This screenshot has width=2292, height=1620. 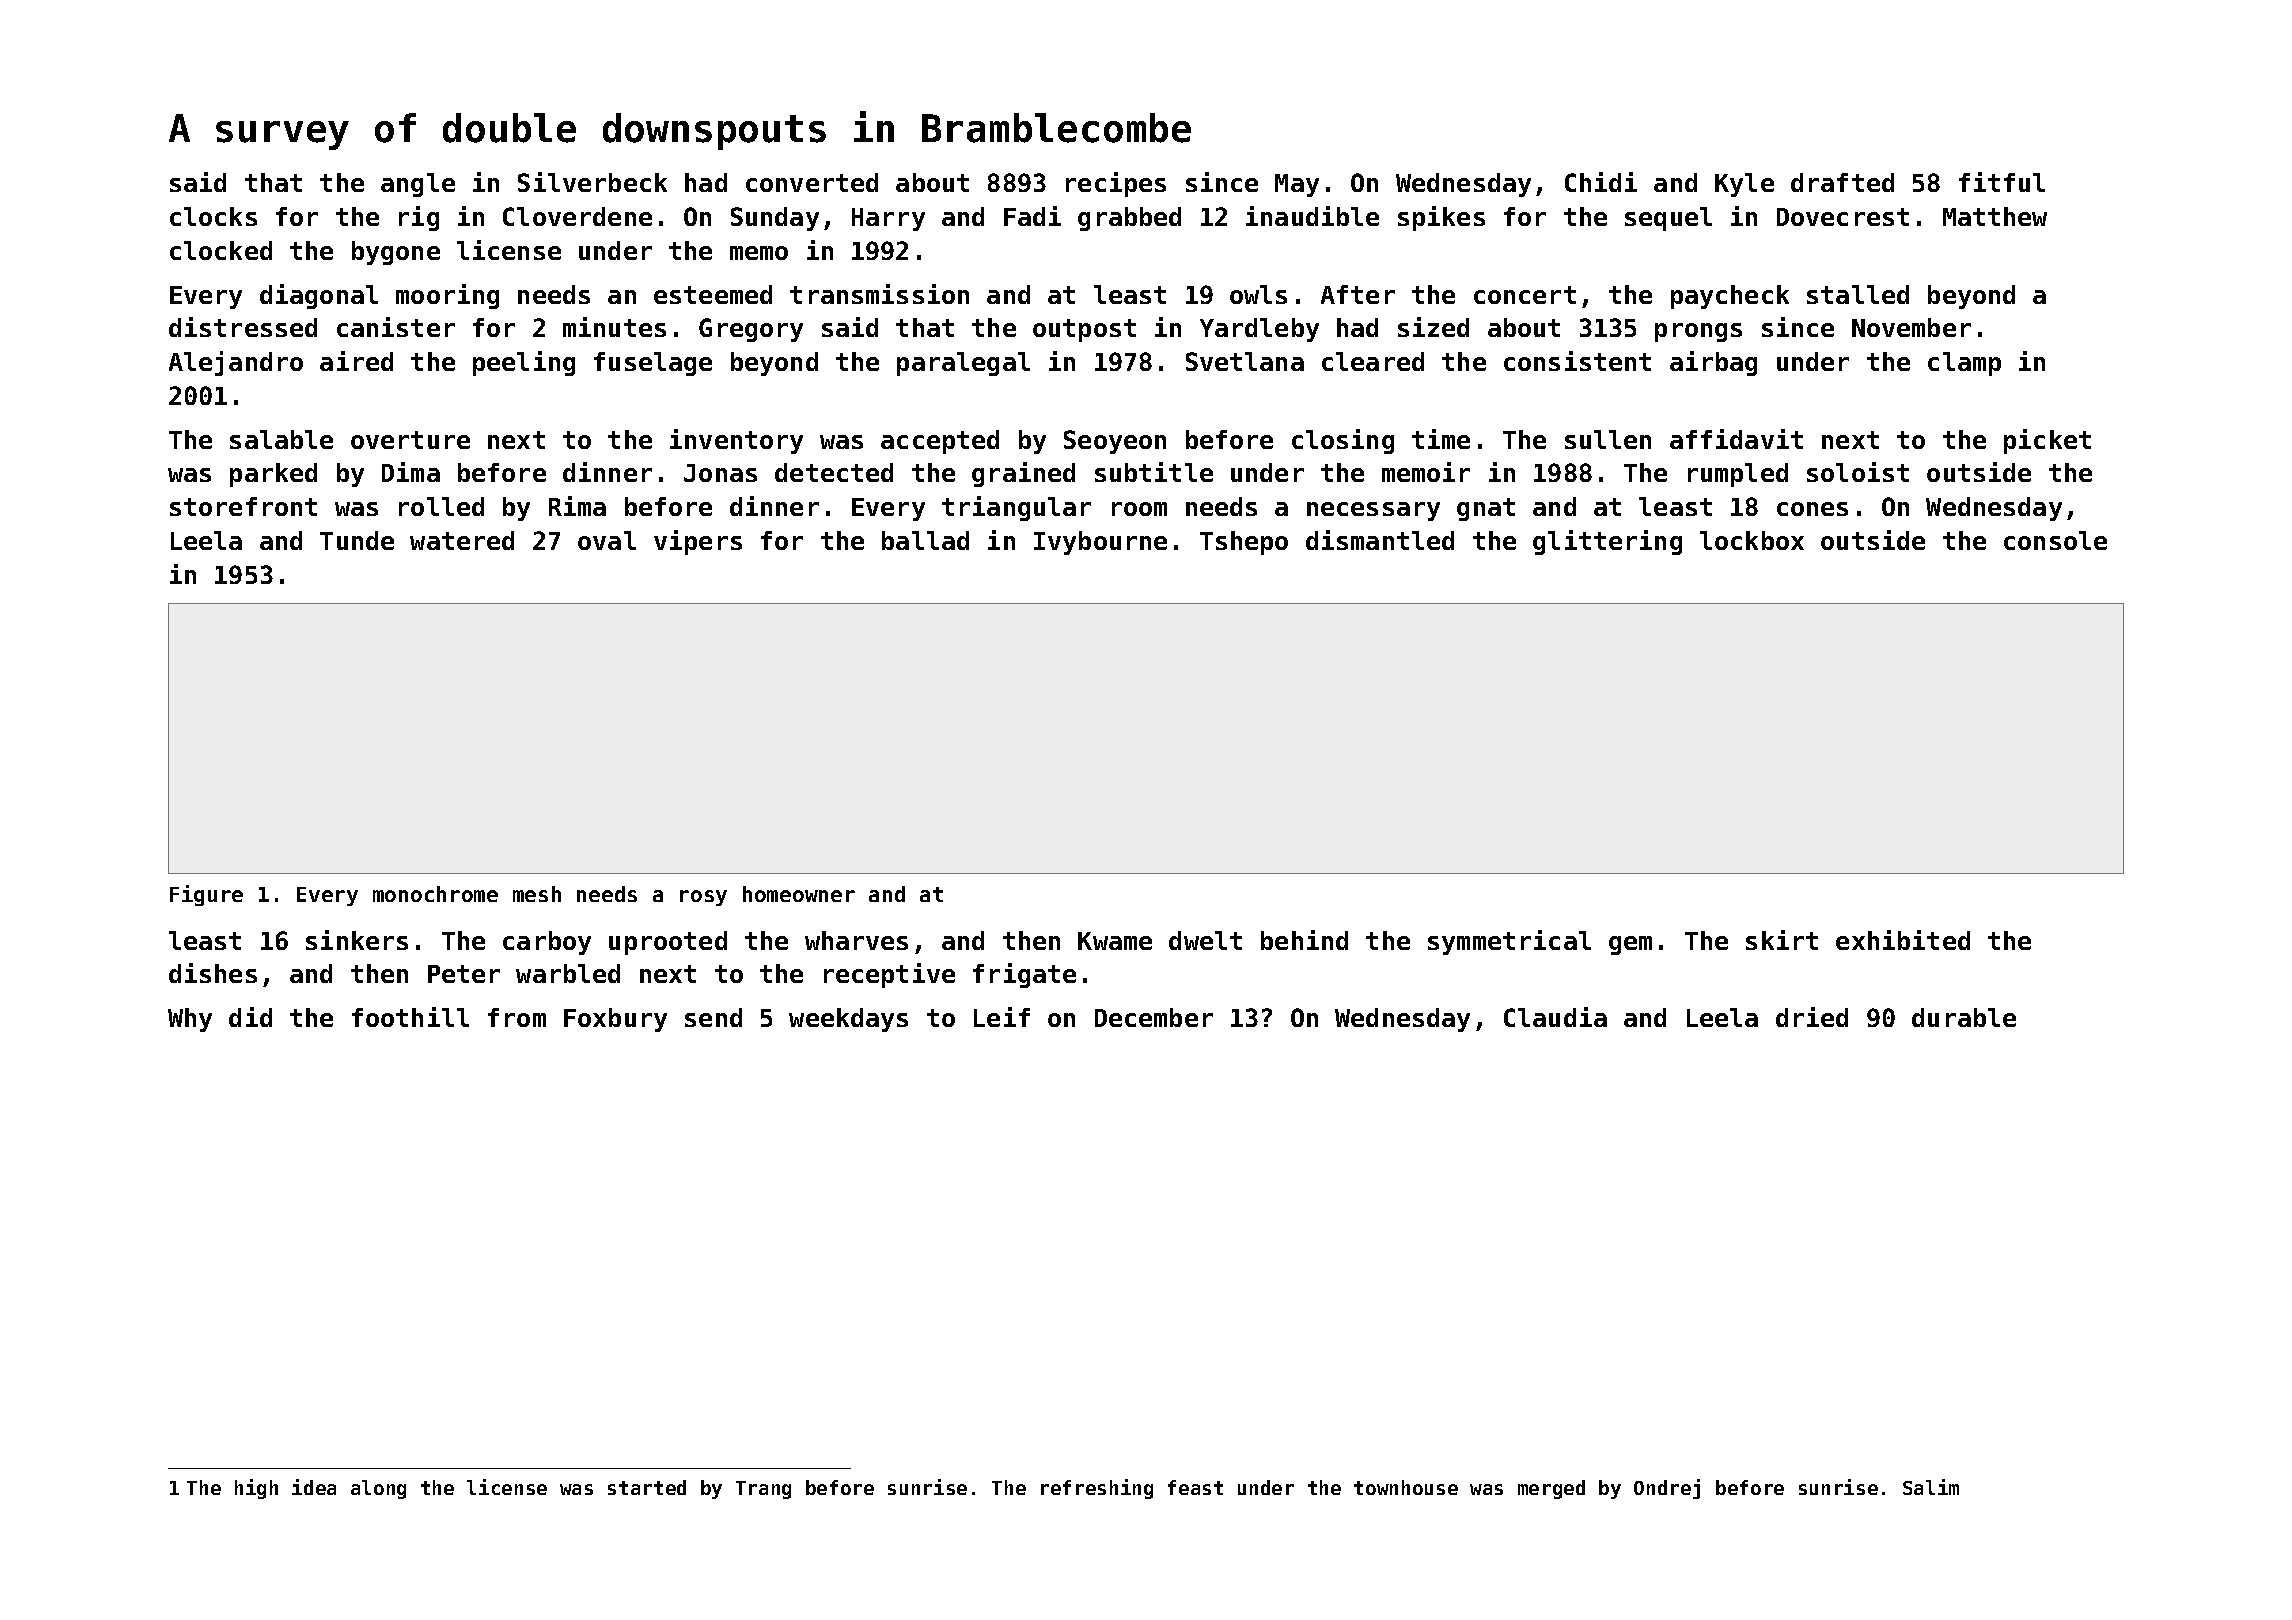 What do you see at coordinates (1812, 1017) in the screenshot?
I see `dried` at bounding box center [1812, 1017].
